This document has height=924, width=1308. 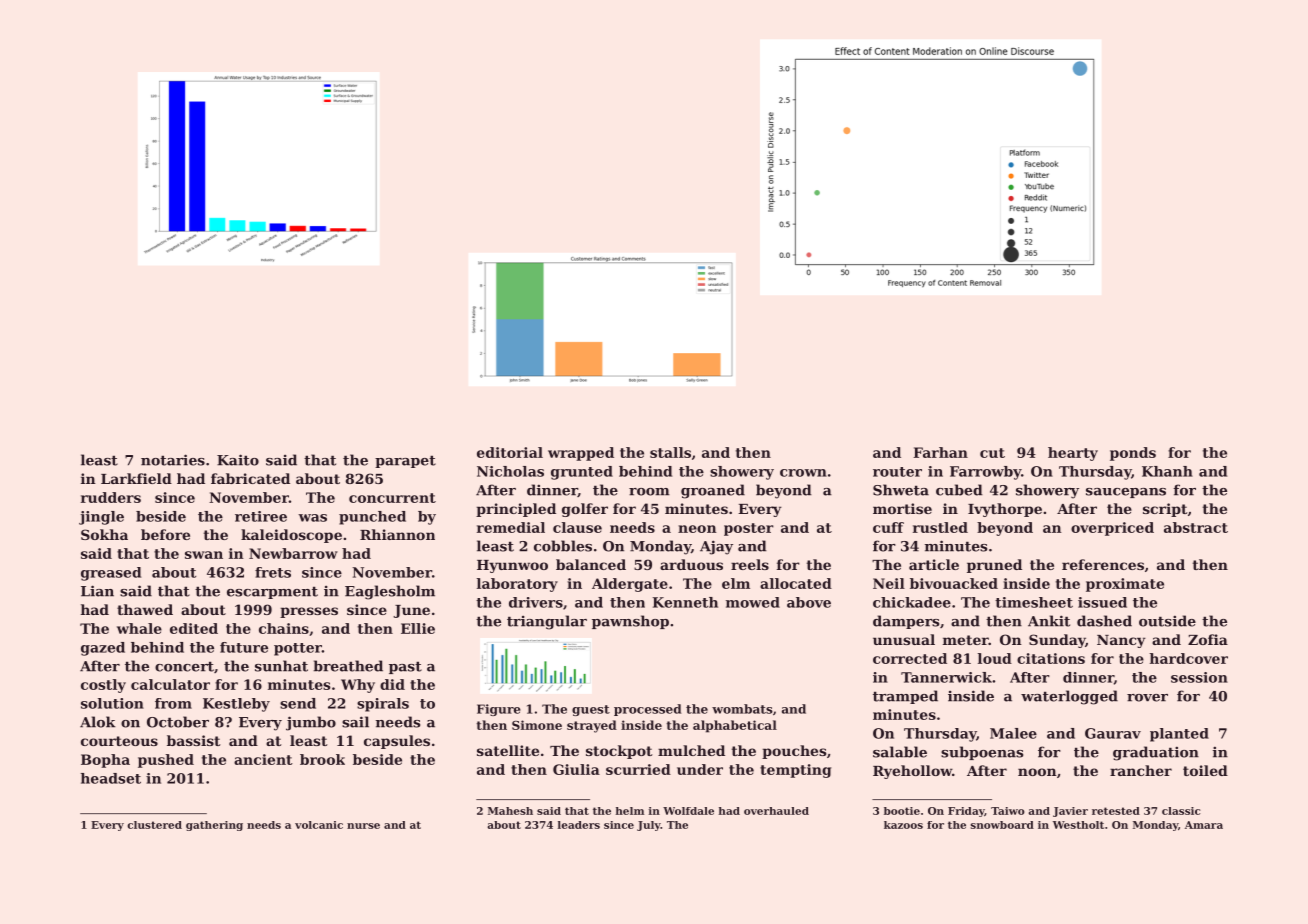 I want to click on classic, so click(x=1181, y=811).
